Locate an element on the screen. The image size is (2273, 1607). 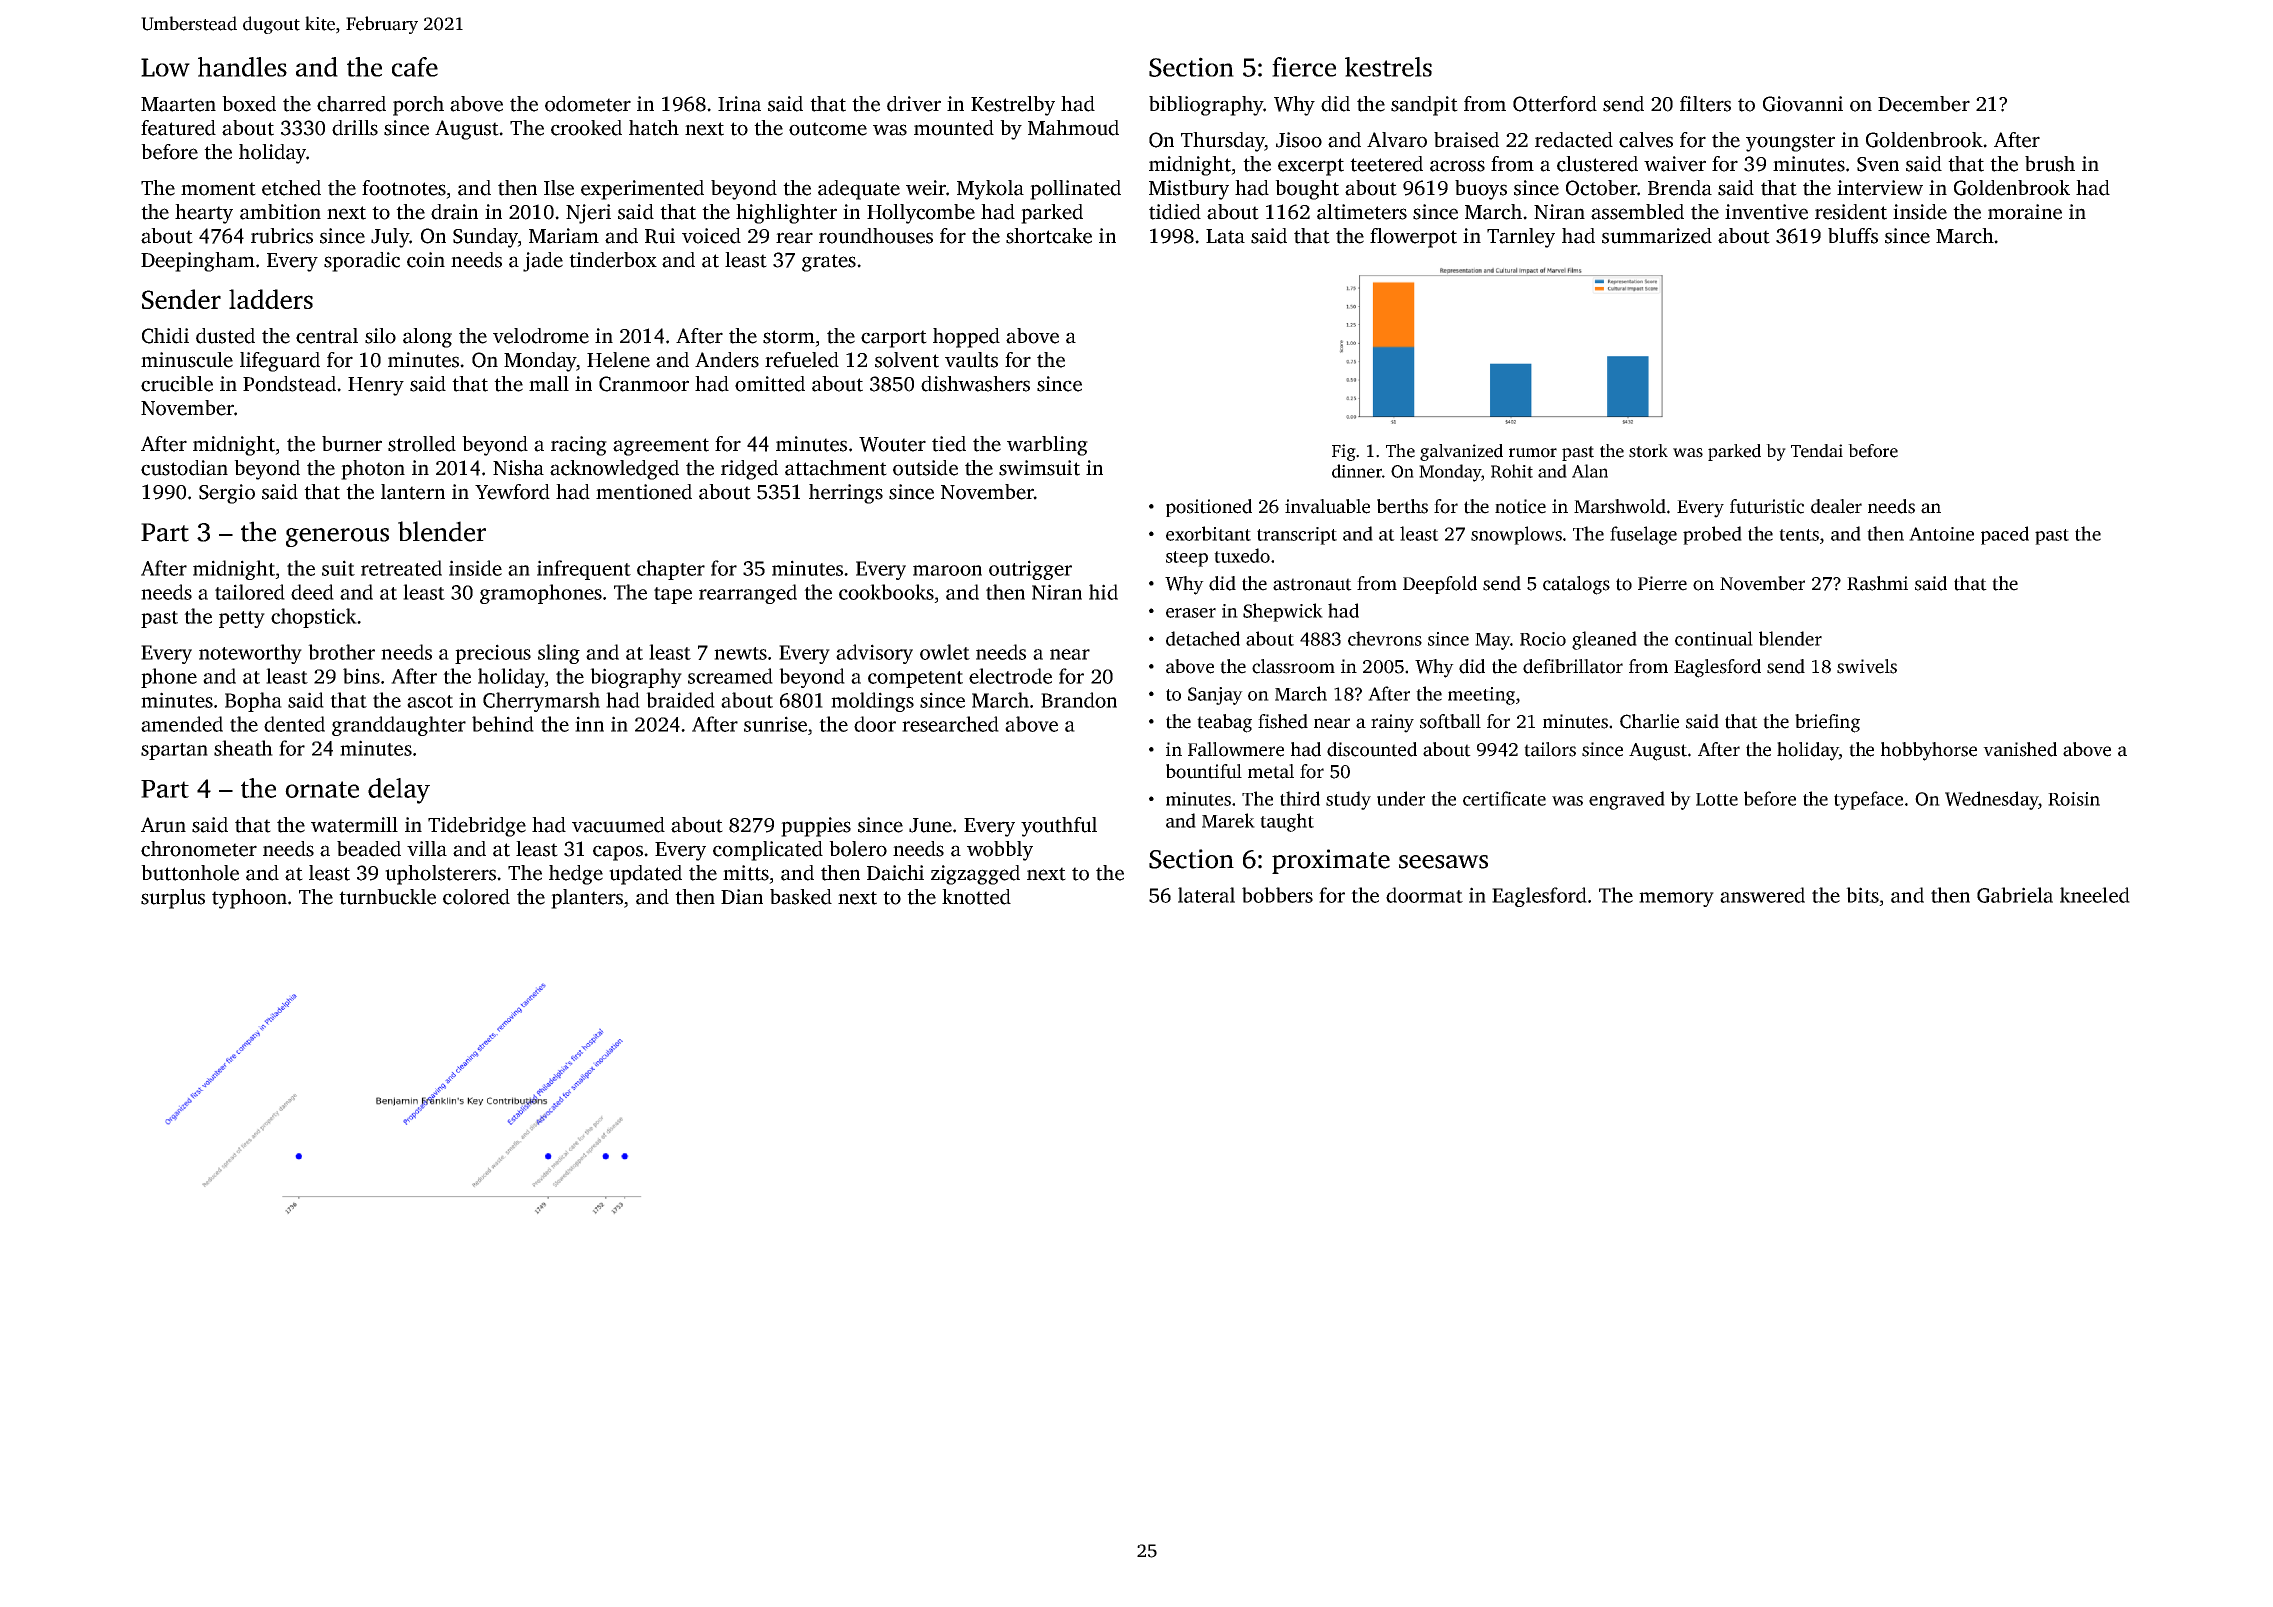
braided is located at coordinates (680, 700).
